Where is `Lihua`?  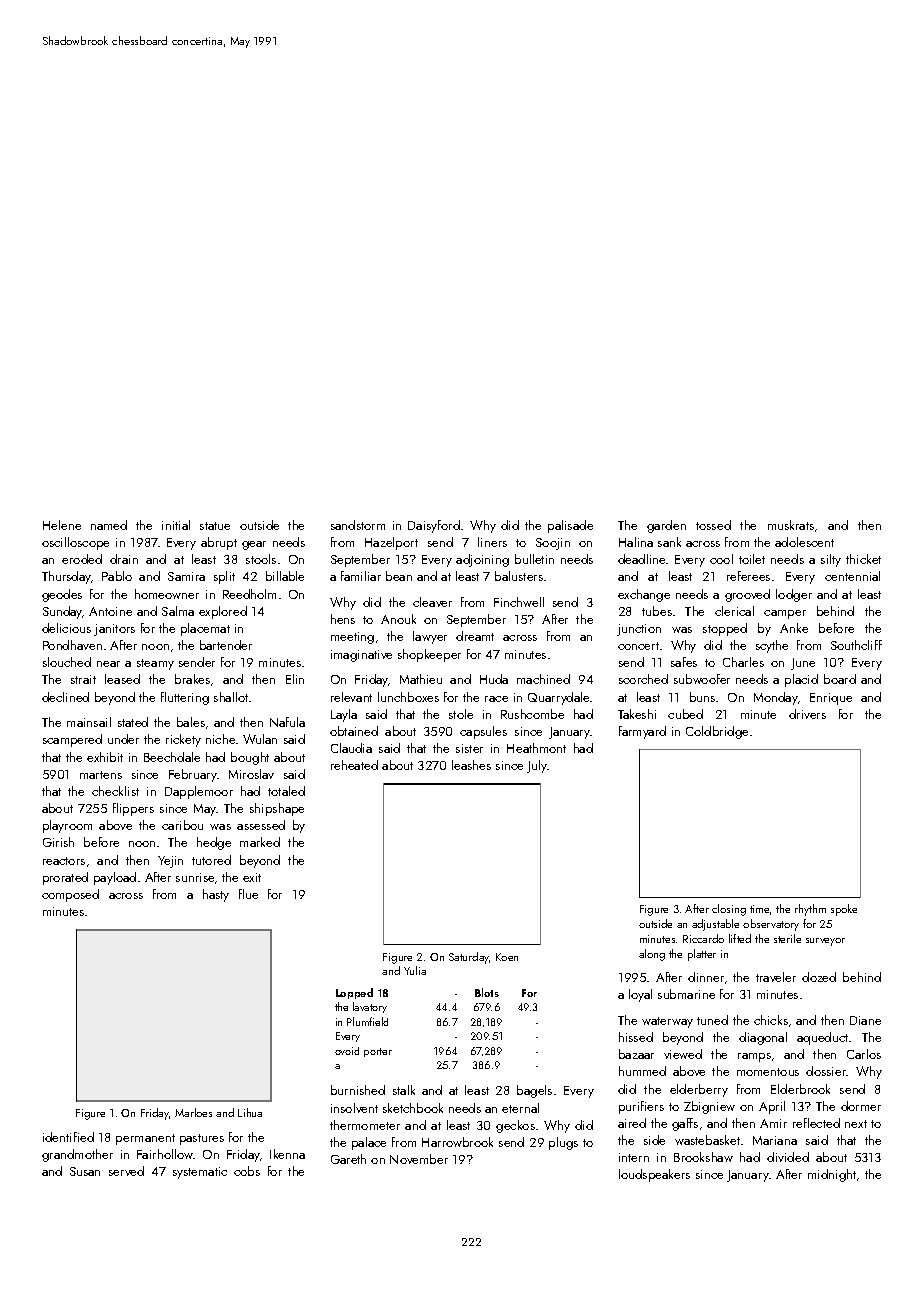
Lihua is located at coordinates (250, 1112).
